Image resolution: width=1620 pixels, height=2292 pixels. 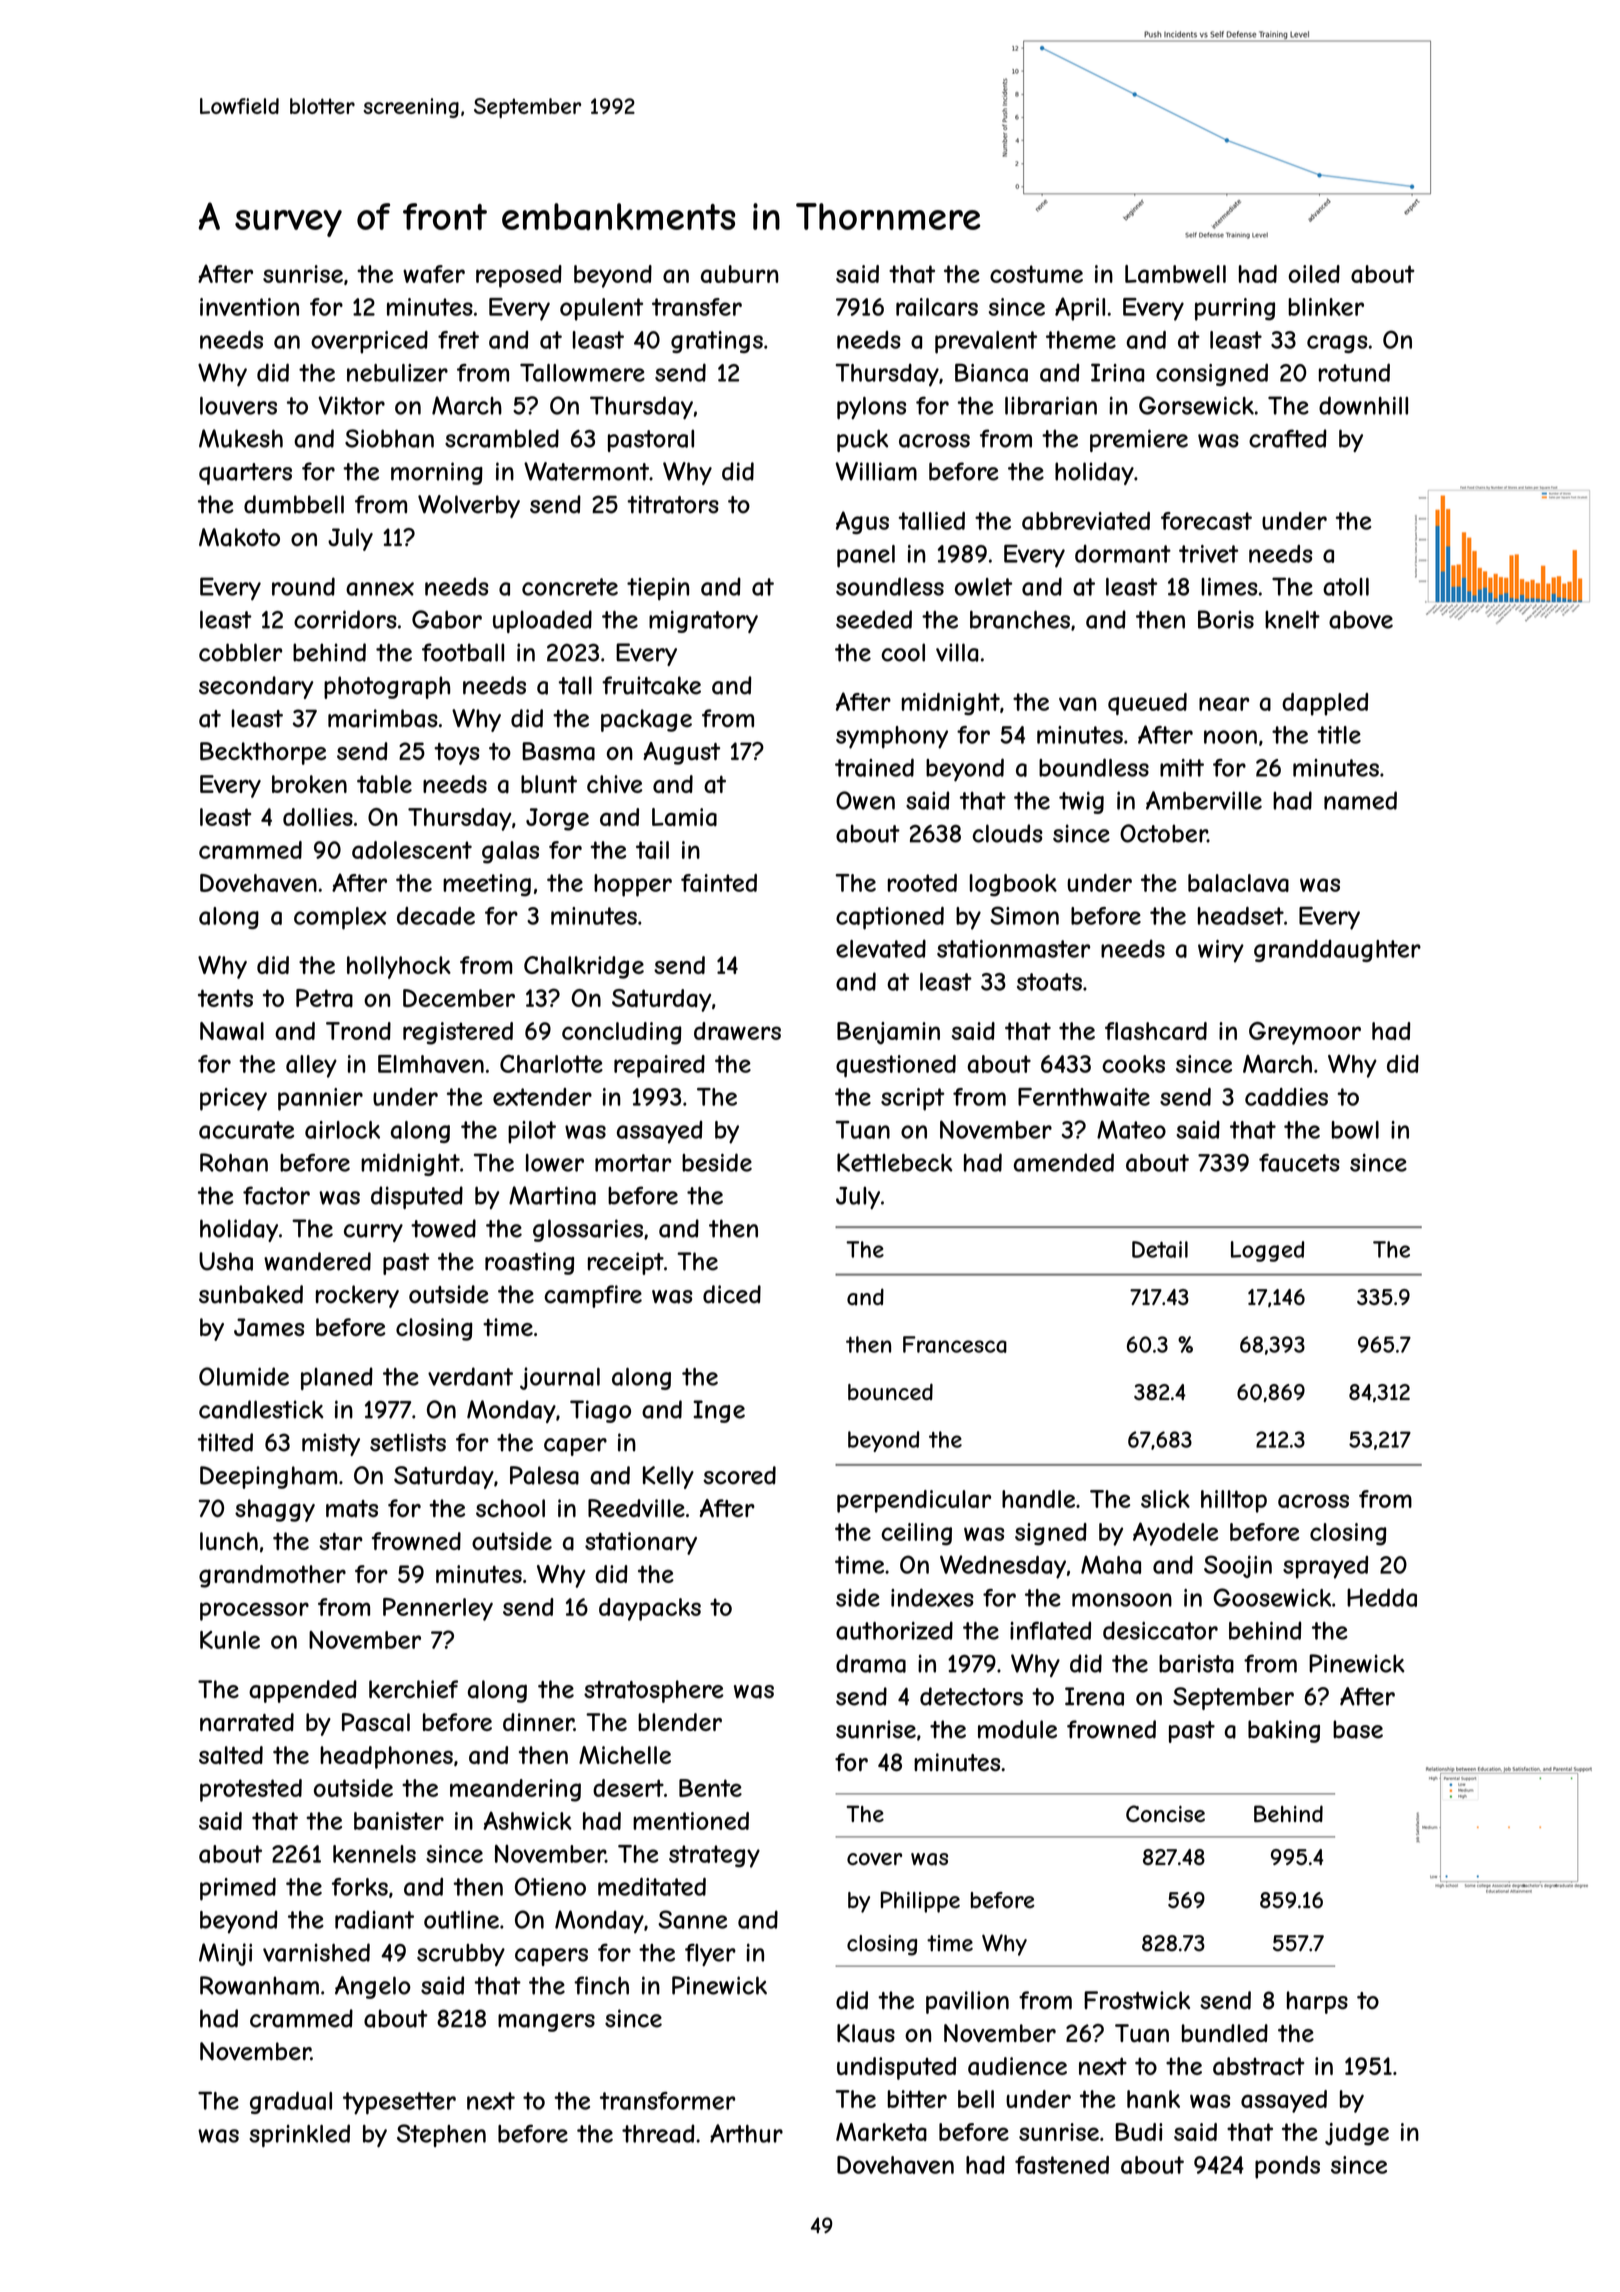 I want to click on hollyhock, so click(x=399, y=967).
